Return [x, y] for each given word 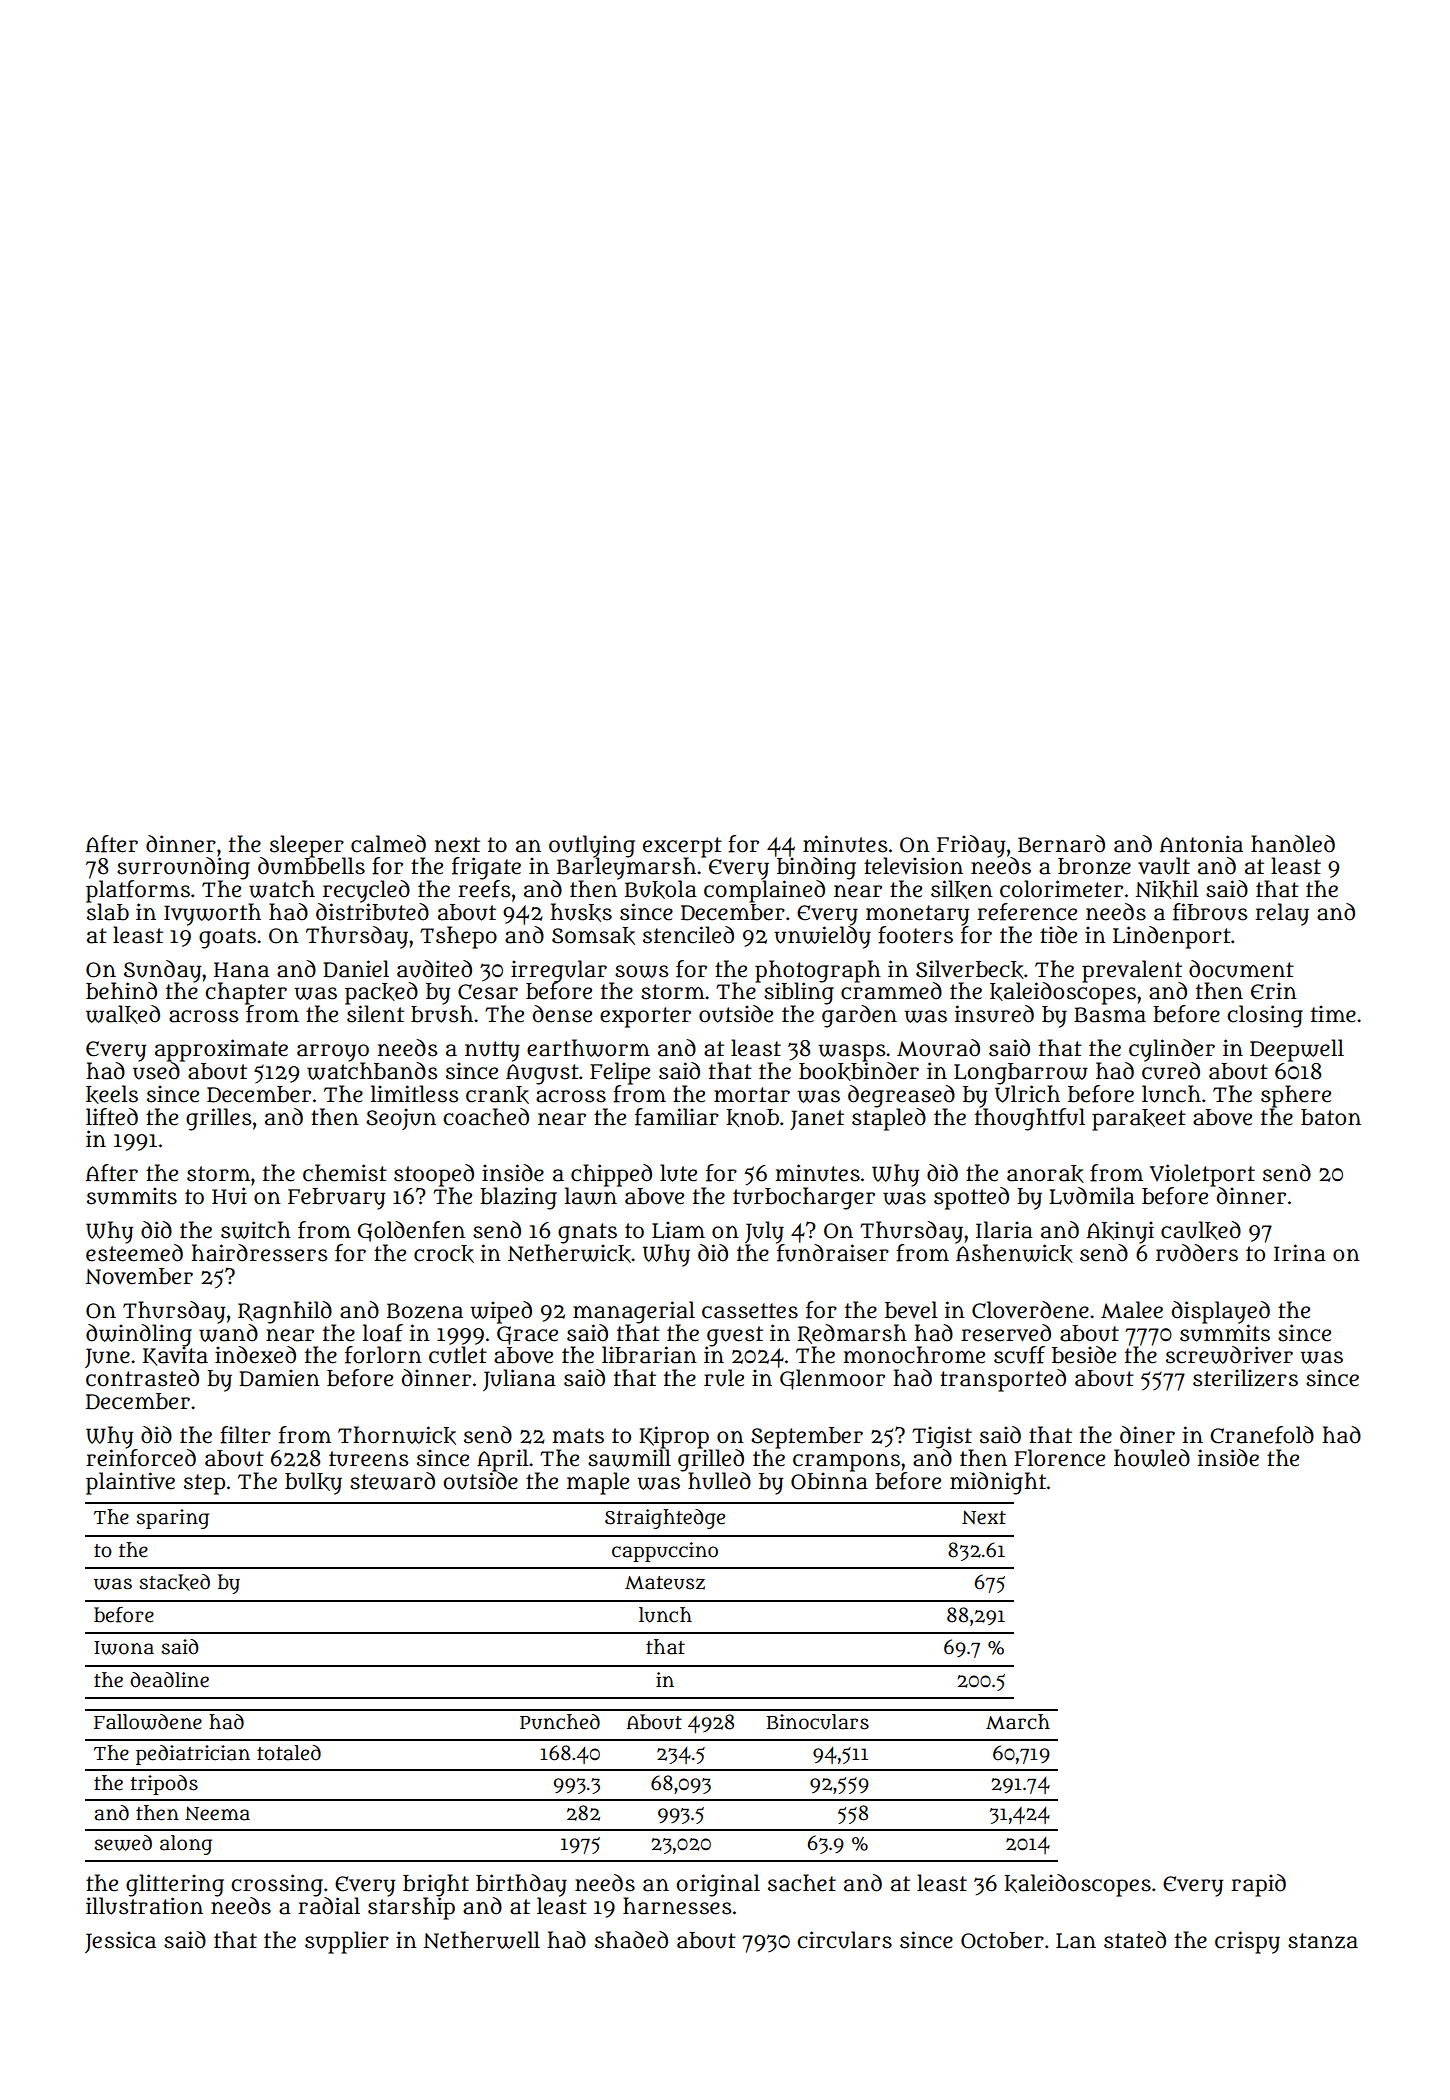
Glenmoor [832, 1379]
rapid [1258, 1885]
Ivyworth [212, 914]
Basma [1110, 1015]
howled [1152, 1458]
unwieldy [822, 937]
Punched [560, 1722]
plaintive [130, 1483]
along [186, 1845]
